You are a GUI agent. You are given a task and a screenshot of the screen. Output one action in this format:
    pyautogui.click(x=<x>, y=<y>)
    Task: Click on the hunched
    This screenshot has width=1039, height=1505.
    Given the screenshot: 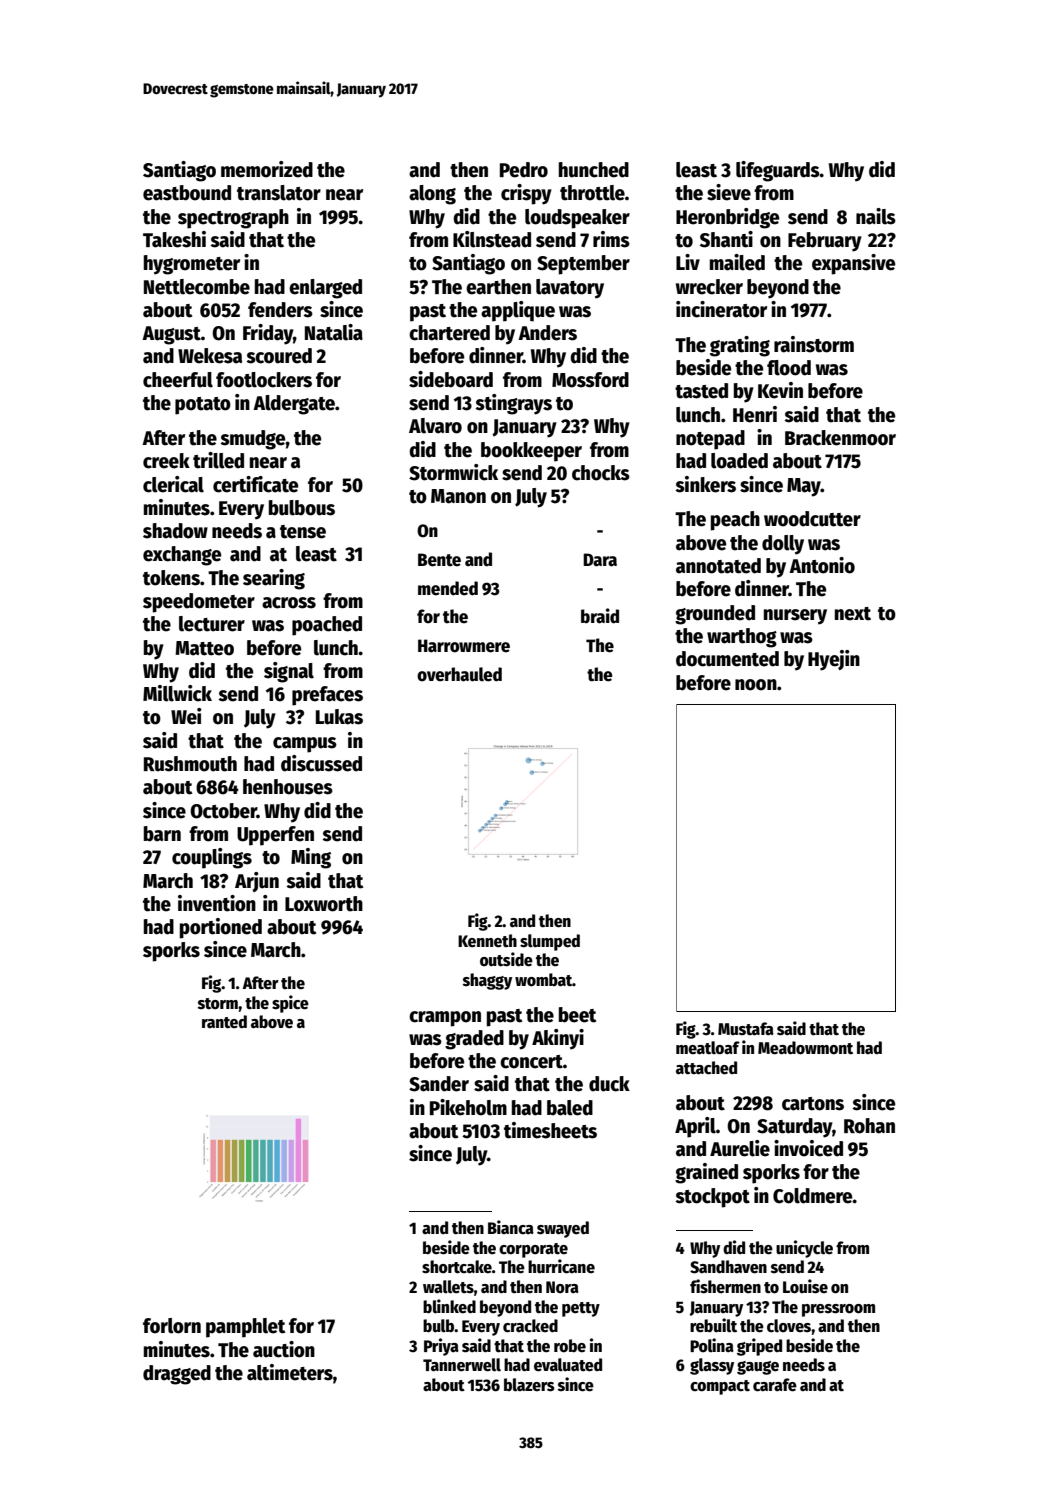 What is the action you would take?
    pyautogui.click(x=594, y=170)
